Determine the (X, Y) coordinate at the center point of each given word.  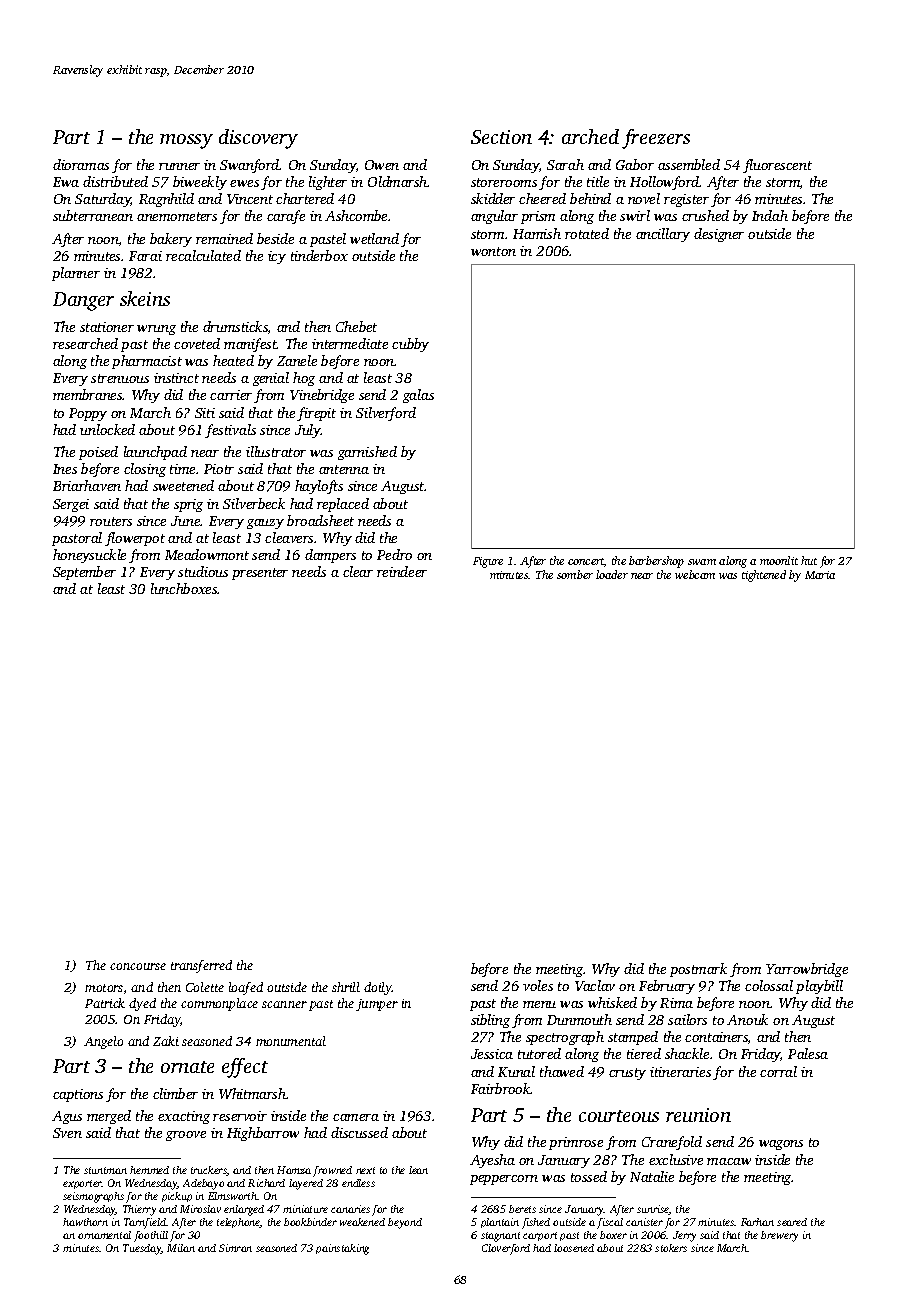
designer (719, 235)
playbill (819, 987)
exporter (82, 1184)
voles (538, 985)
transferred (201, 966)
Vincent (250, 199)
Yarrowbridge (807, 970)
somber (575, 574)
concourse (138, 966)
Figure (488, 562)
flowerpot (135, 539)
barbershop (656, 562)
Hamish (537, 233)
